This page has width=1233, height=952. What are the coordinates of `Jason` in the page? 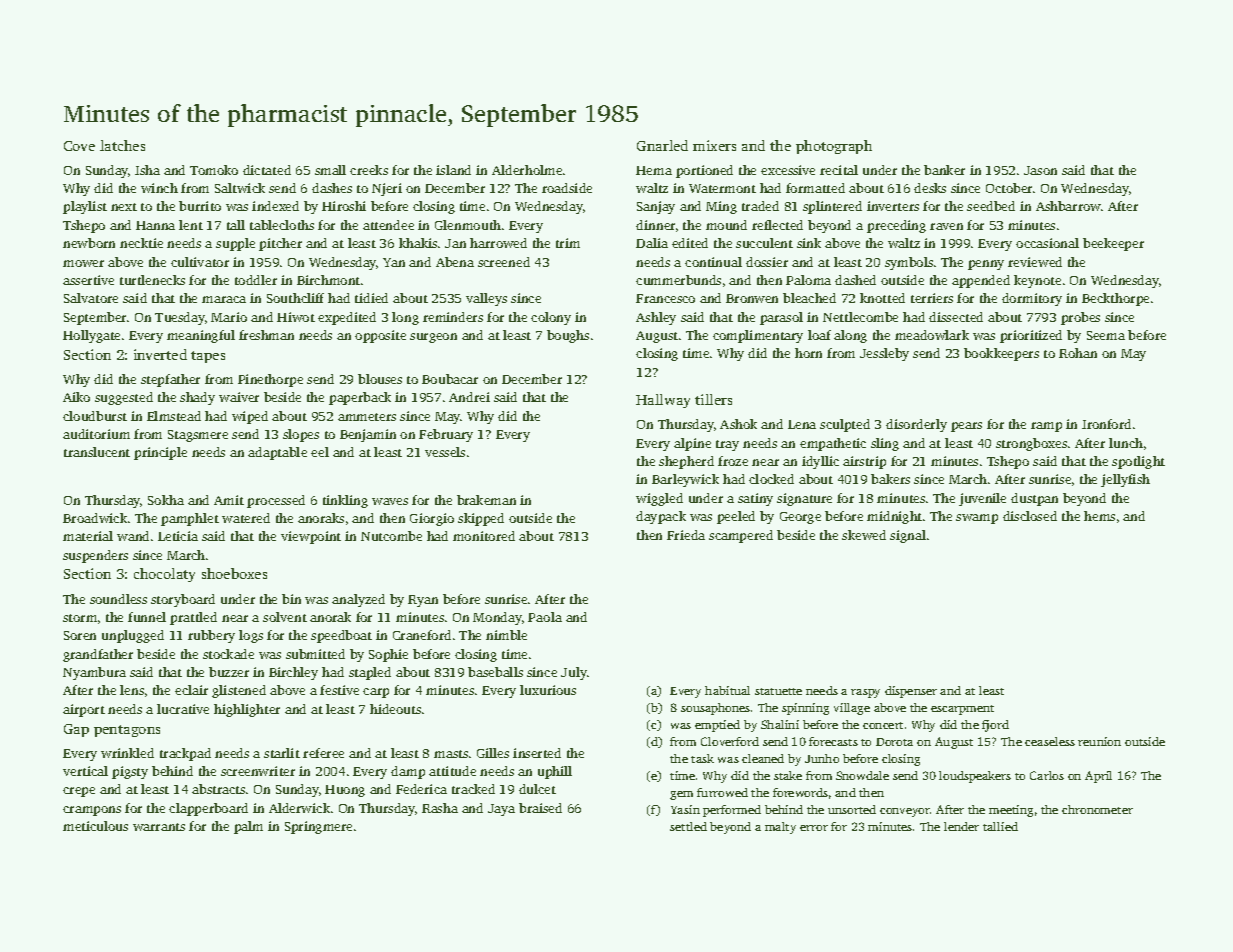 It's located at (1040, 170).
